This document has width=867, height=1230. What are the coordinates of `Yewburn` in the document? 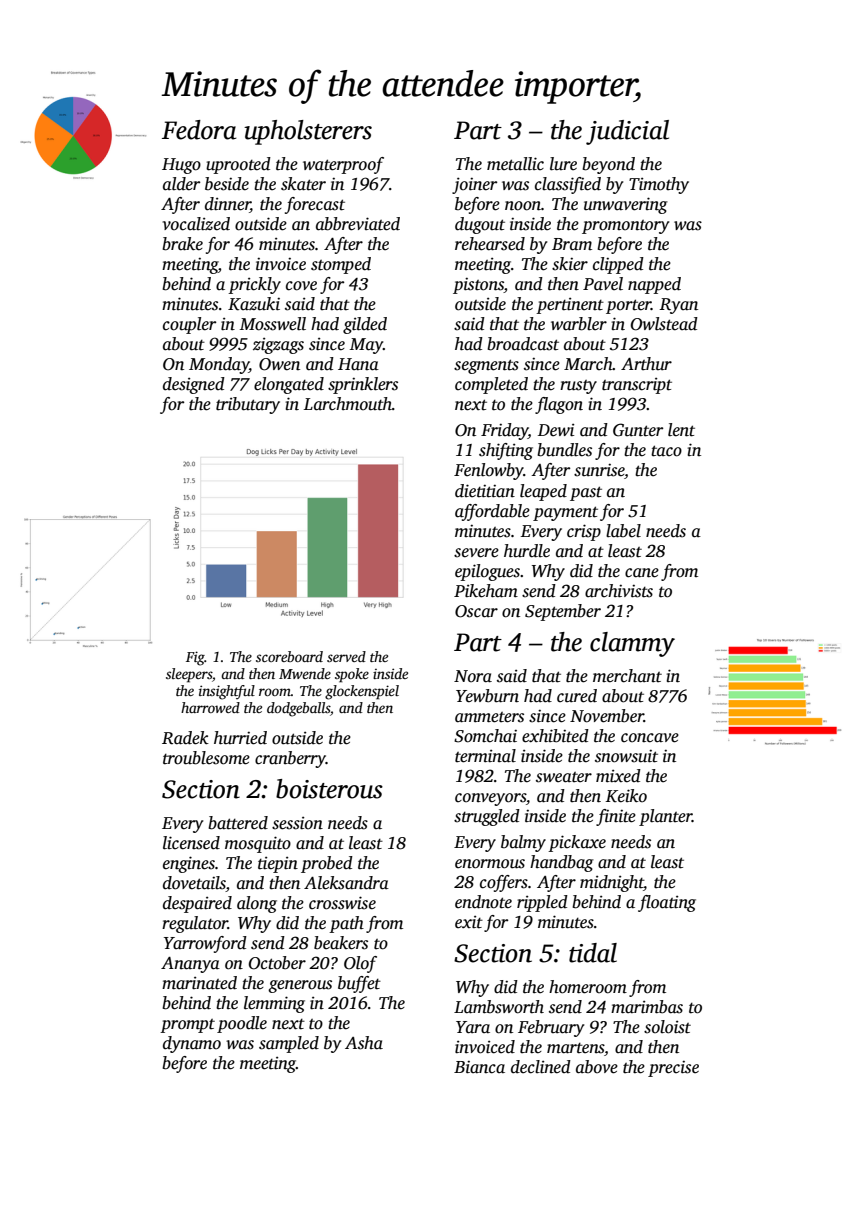 It's located at (487, 696).
